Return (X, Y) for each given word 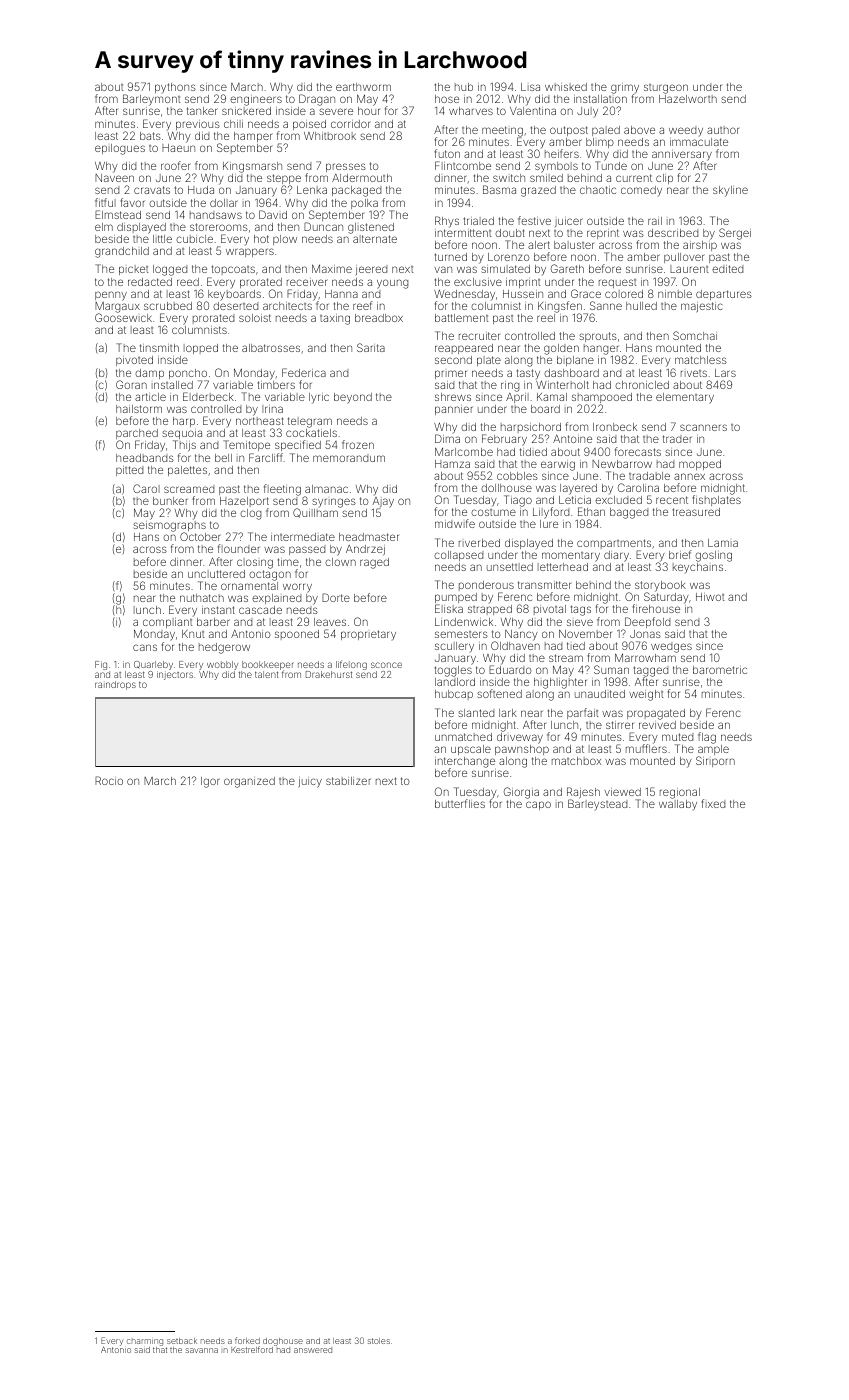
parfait (582, 713)
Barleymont (151, 100)
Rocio (109, 780)
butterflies (460, 803)
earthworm (363, 87)
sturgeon (666, 89)
